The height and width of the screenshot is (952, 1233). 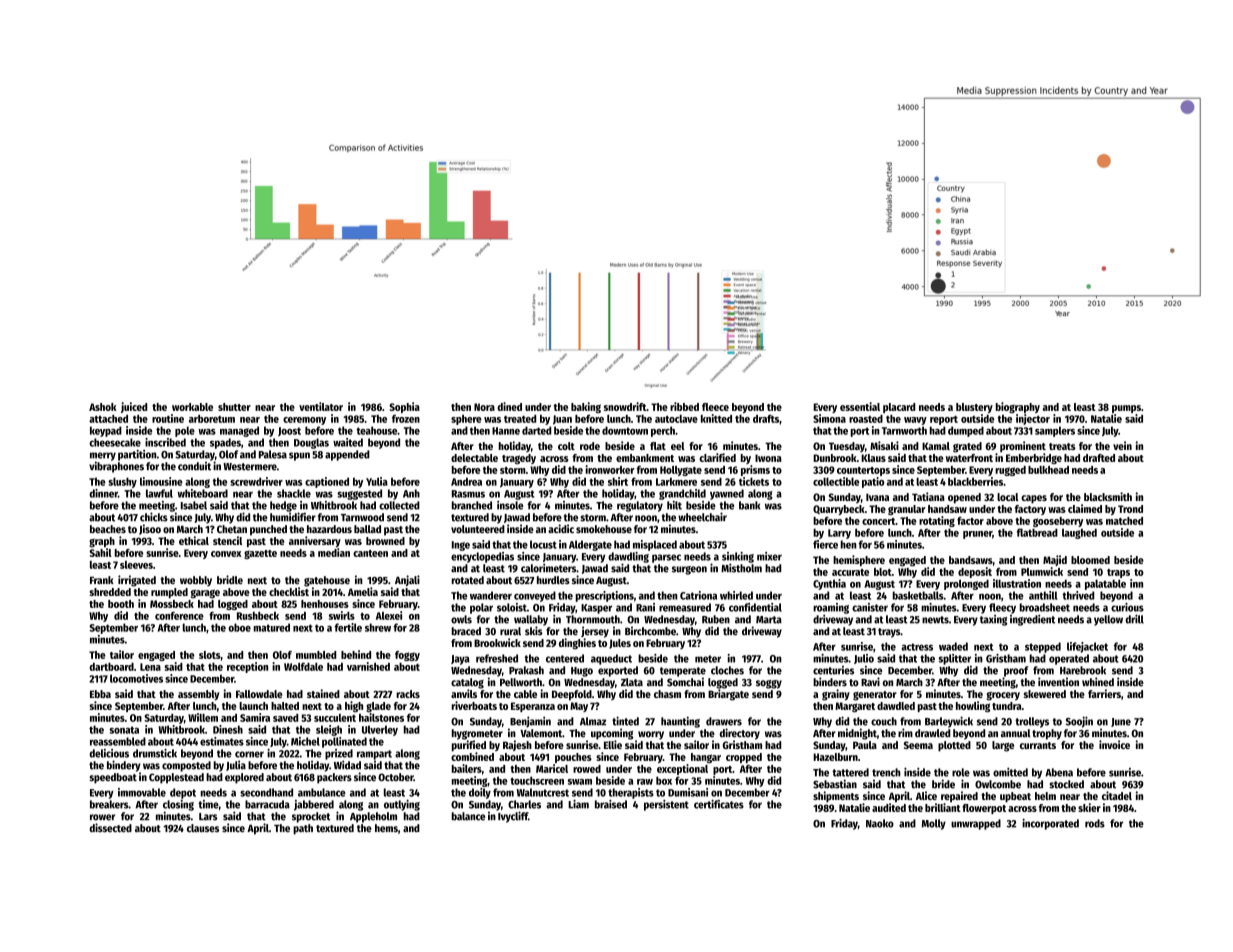 What do you see at coordinates (880, 823) in the screenshot?
I see `Naoko` at bounding box center [880, 823].
